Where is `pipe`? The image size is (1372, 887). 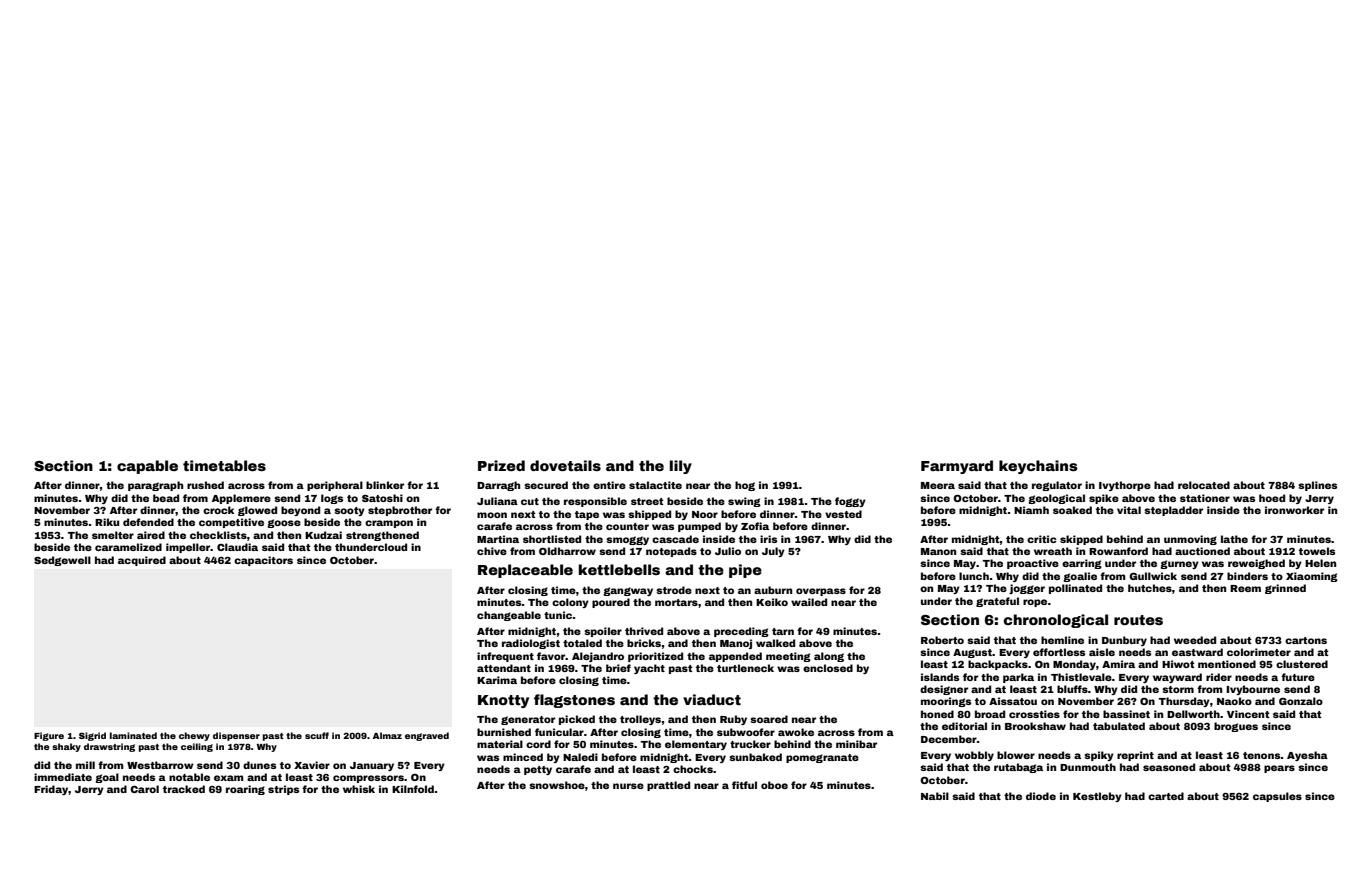 pipe is located at coordinates (745, 571).
